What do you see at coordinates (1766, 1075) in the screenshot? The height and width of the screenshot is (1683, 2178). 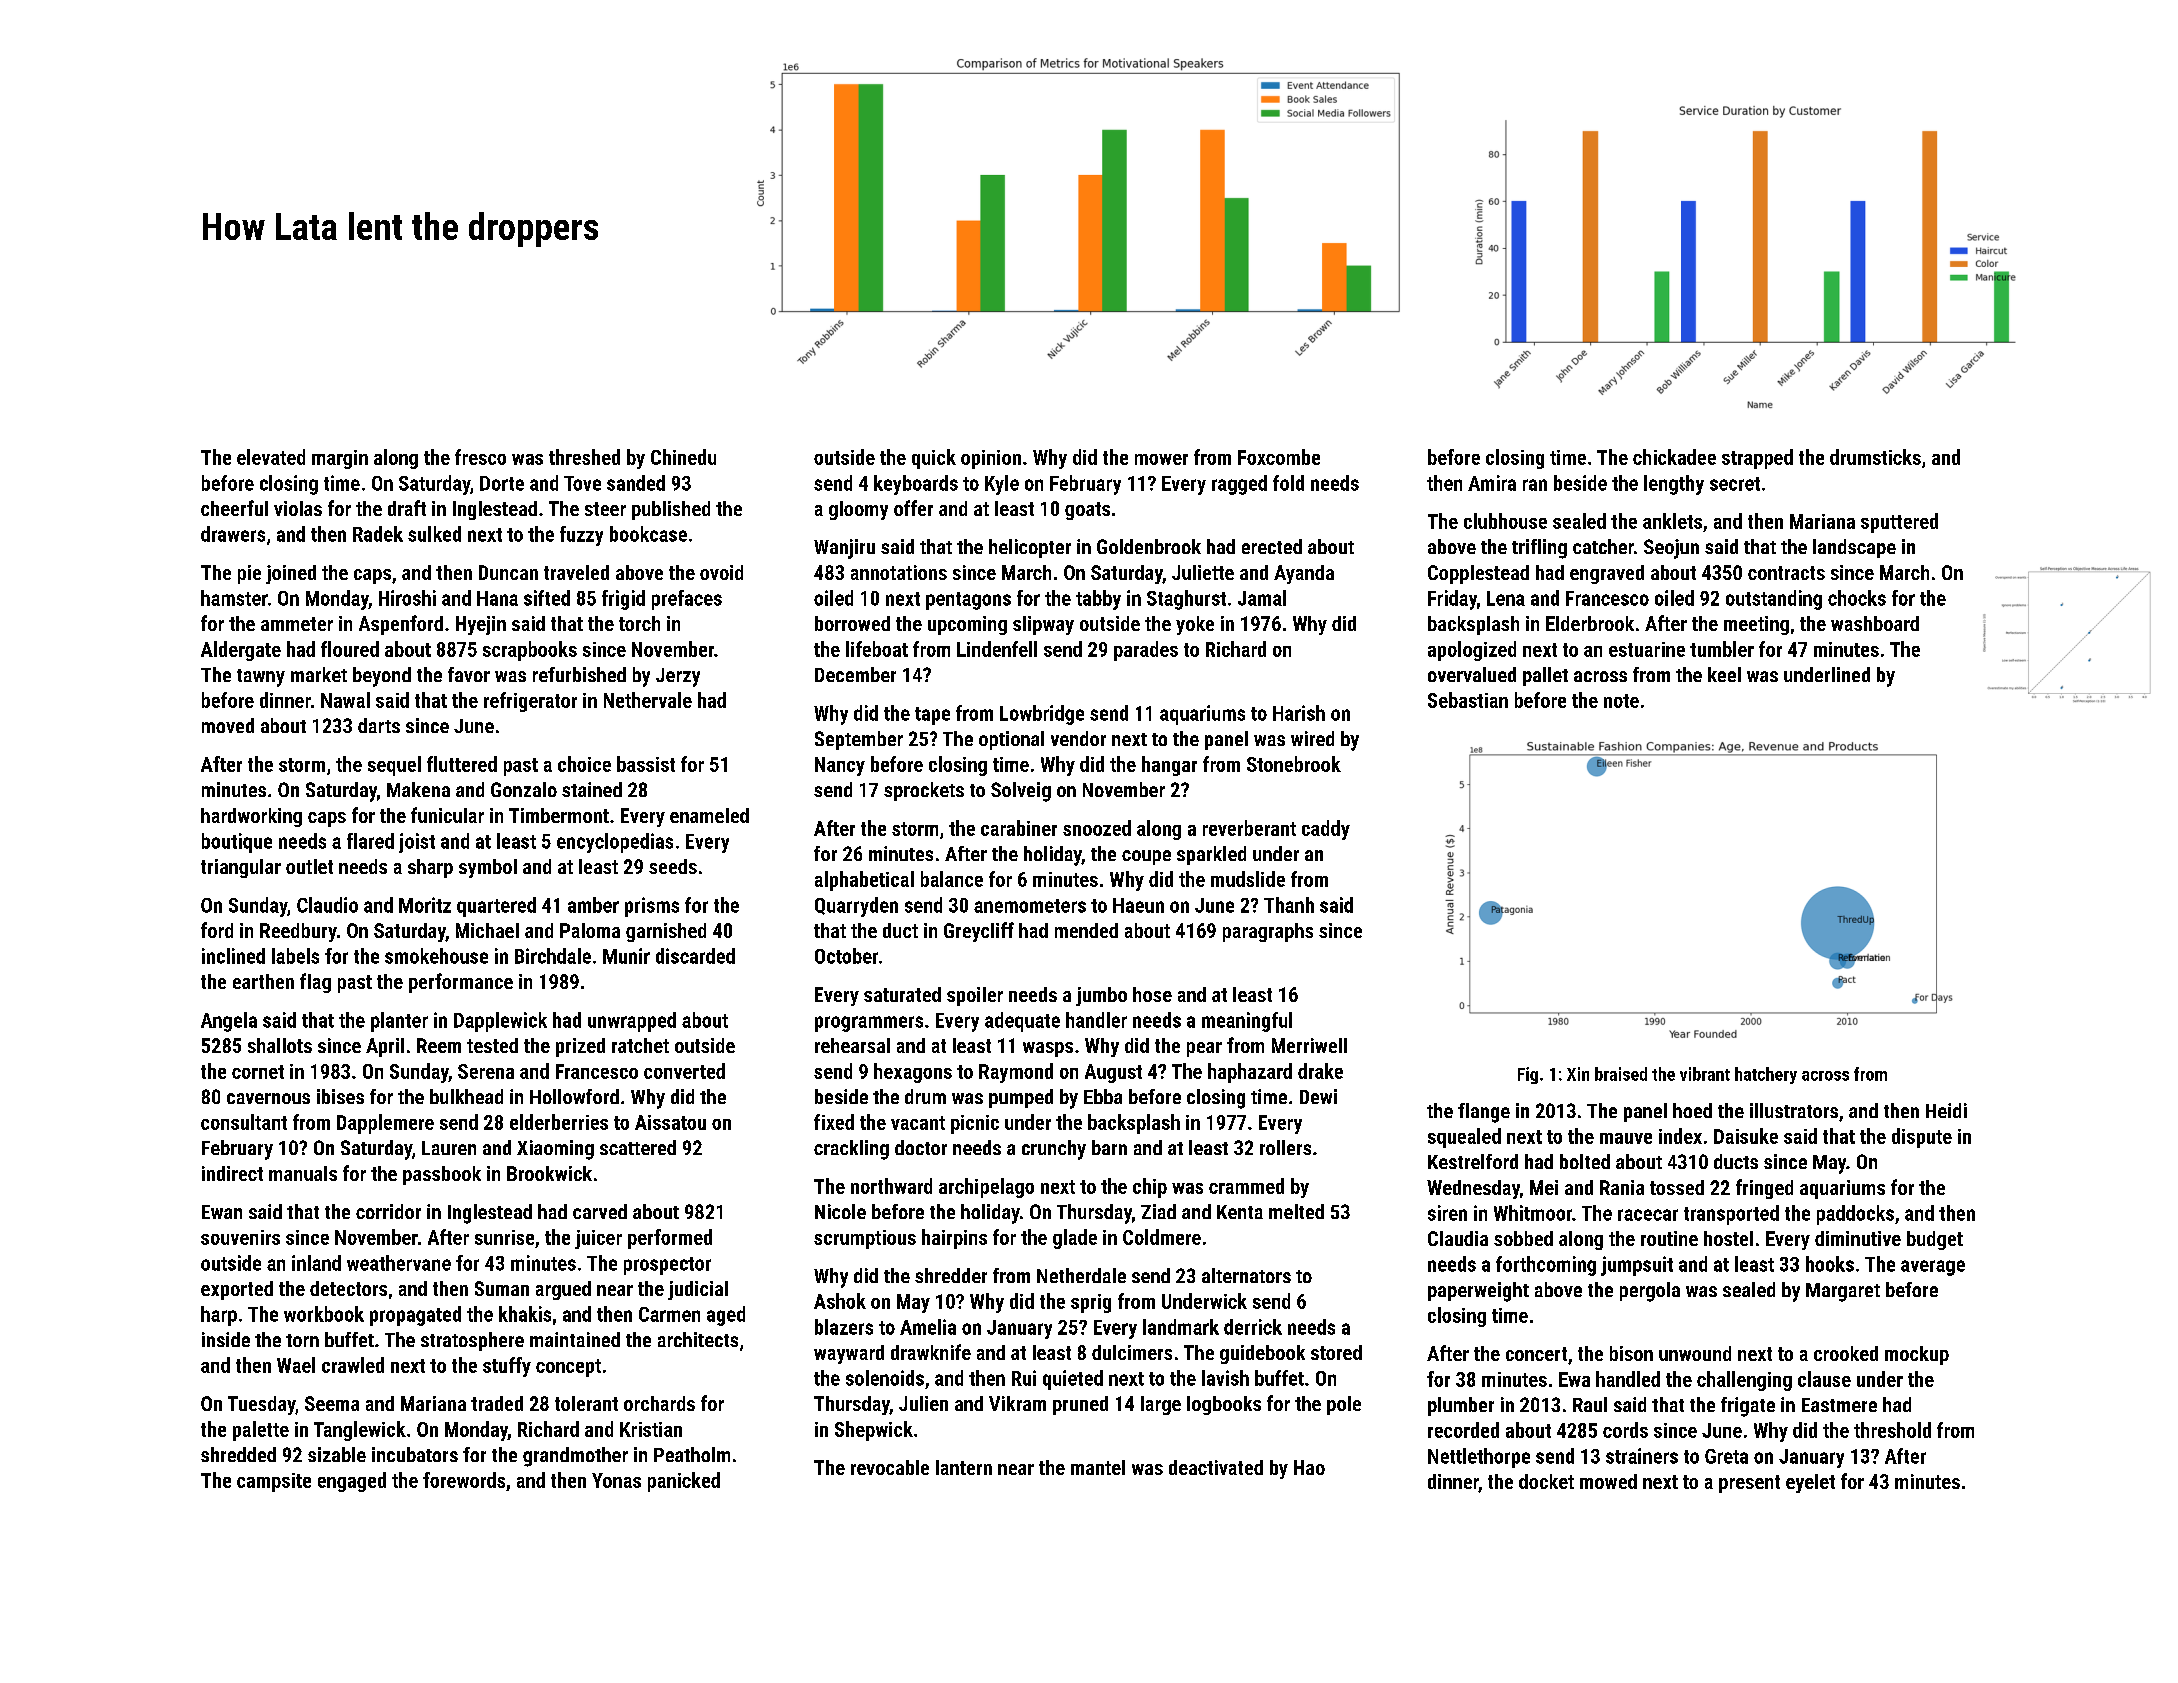 I see `hatchery` at bounding box center [1766, 1075].
